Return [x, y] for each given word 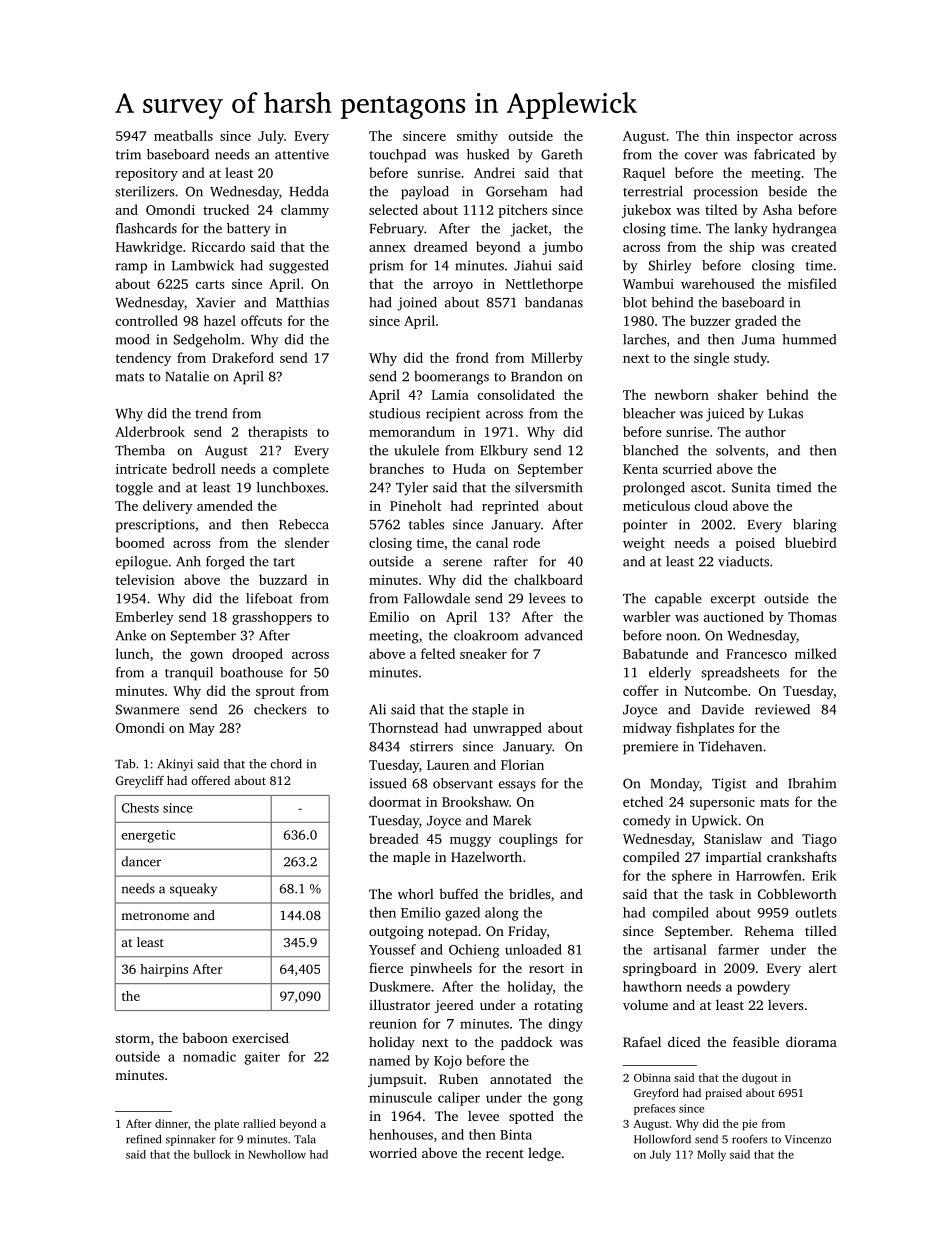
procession [726, 193]
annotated [521, 1079]
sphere [692, 877]
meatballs [183, 135]
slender [307, 542]
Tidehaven [730, 746]
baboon [205, 1037]
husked [488, 154]
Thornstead [403, 727]
